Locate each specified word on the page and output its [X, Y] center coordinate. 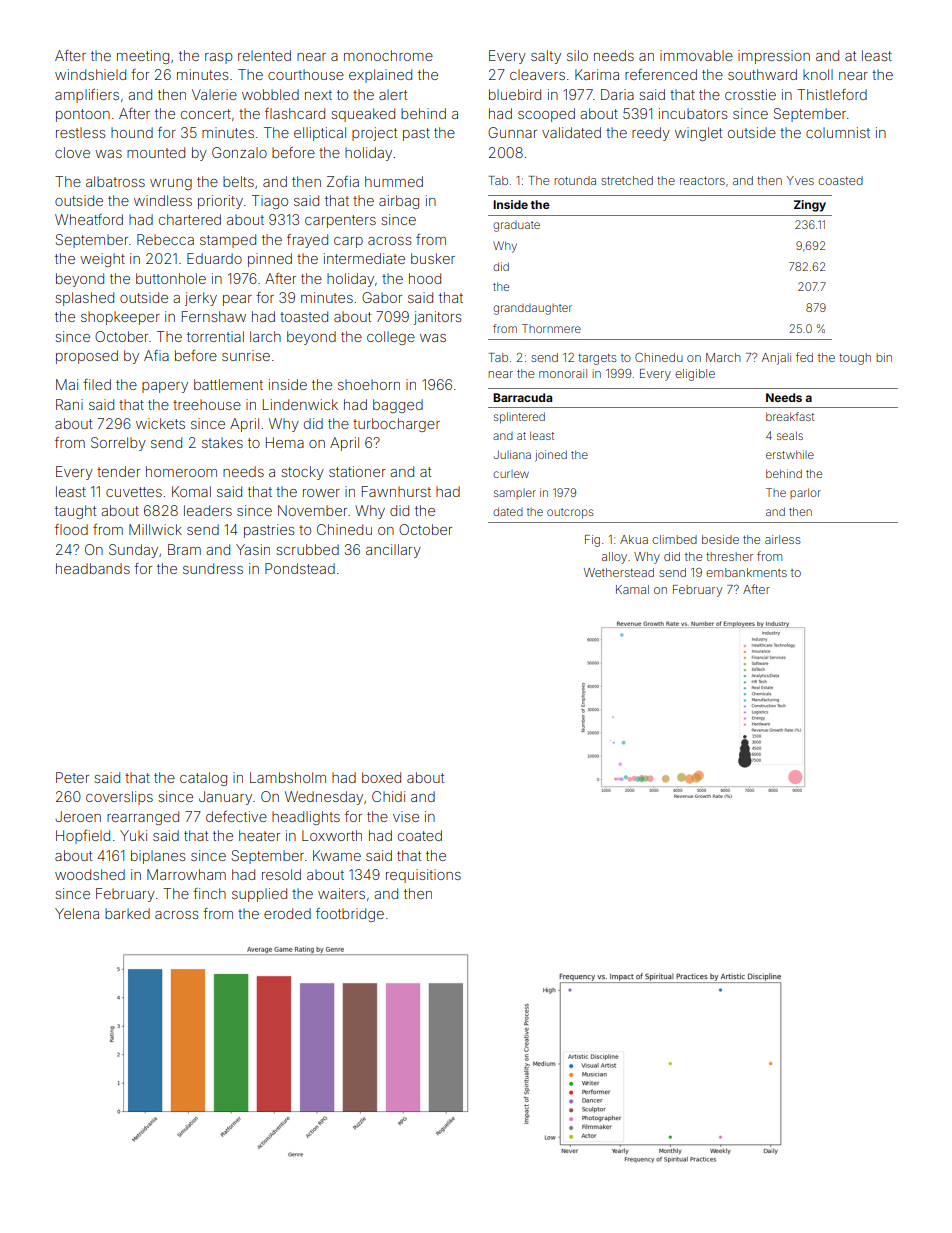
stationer [357, 471]
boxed [381, 777]
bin [884, 357]
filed [97, 384]
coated [420, 835]
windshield [90, 74]
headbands [93, 568]
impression [774, 57]
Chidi [388, 796]
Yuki [133, 835]
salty [546, 57]
